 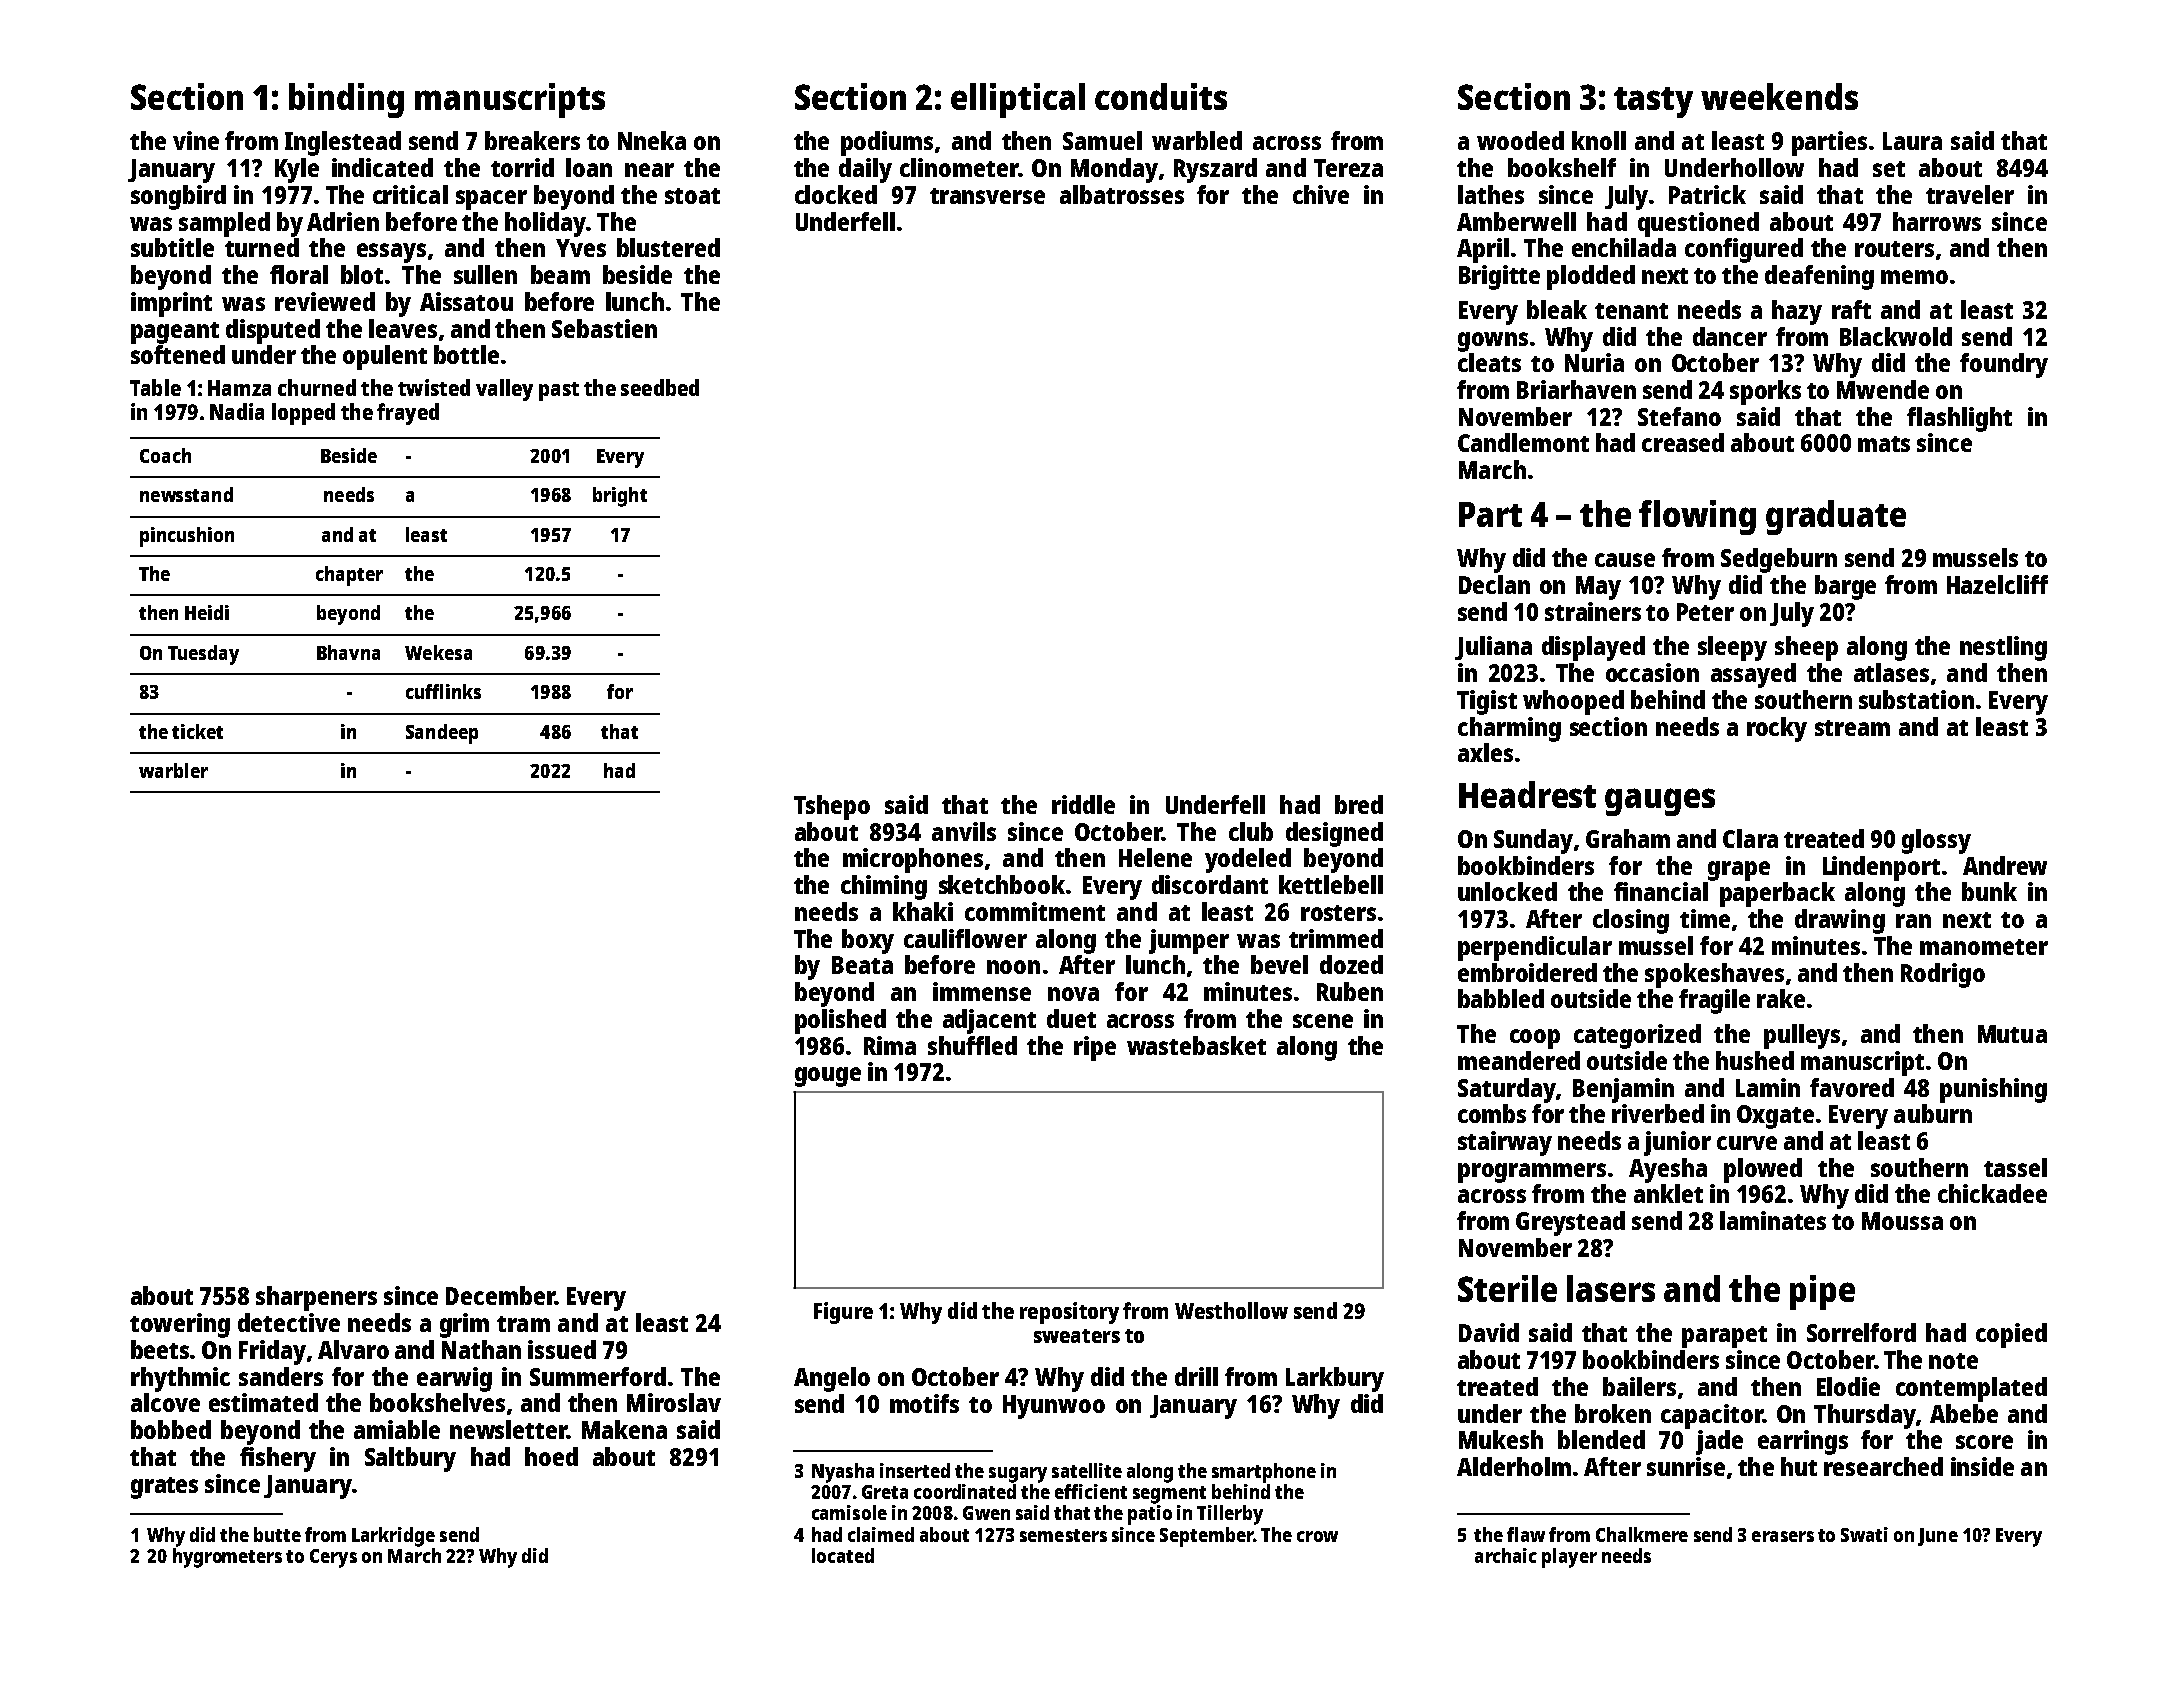 I want to click on June, so click(x=1938, y=1537).
